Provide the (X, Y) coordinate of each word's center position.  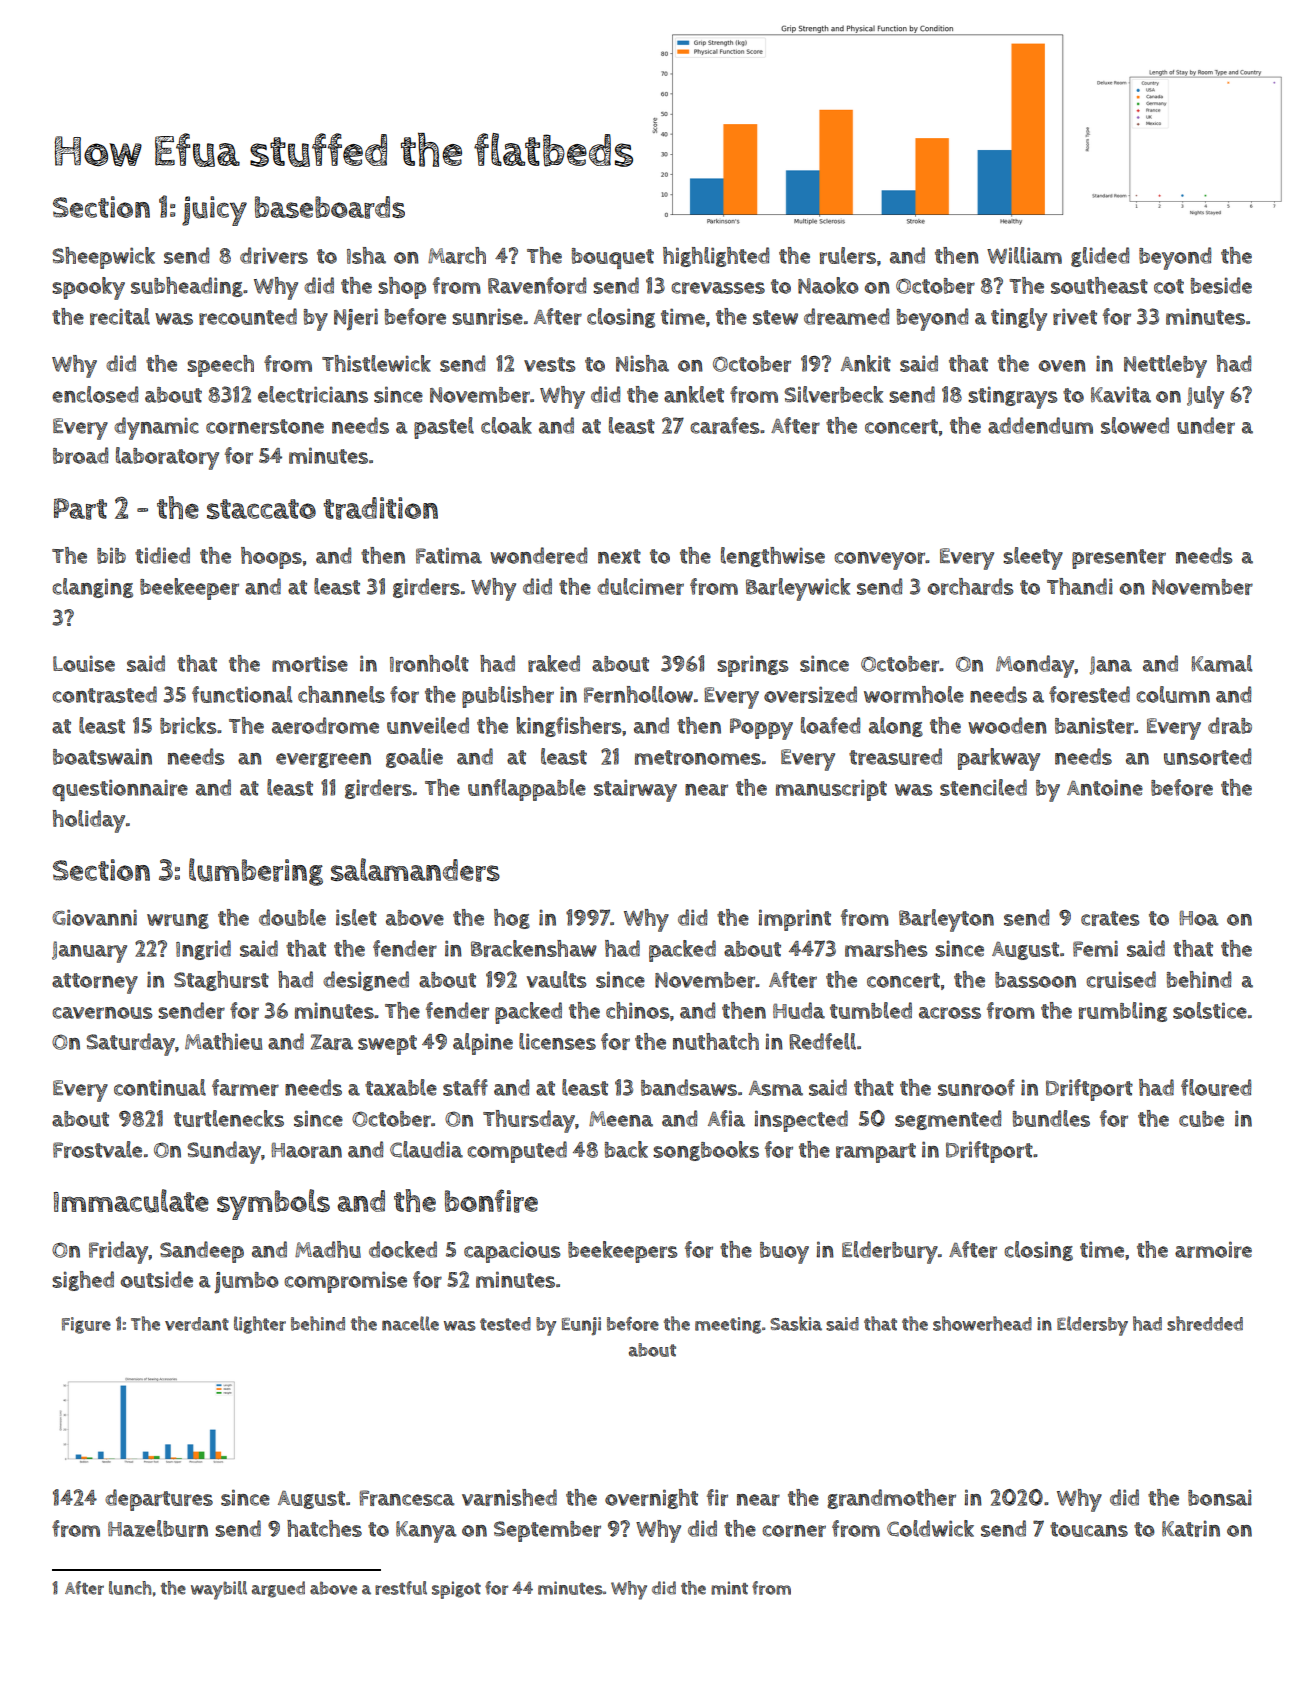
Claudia (426, 1149)
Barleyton (946, 920)
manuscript (831, 790)
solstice (1210, 1010)
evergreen (323, 760)
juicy (214, 211)
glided (1100, 257)
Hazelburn (158, 1528)
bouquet (613, 258)
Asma (776, 1088)
